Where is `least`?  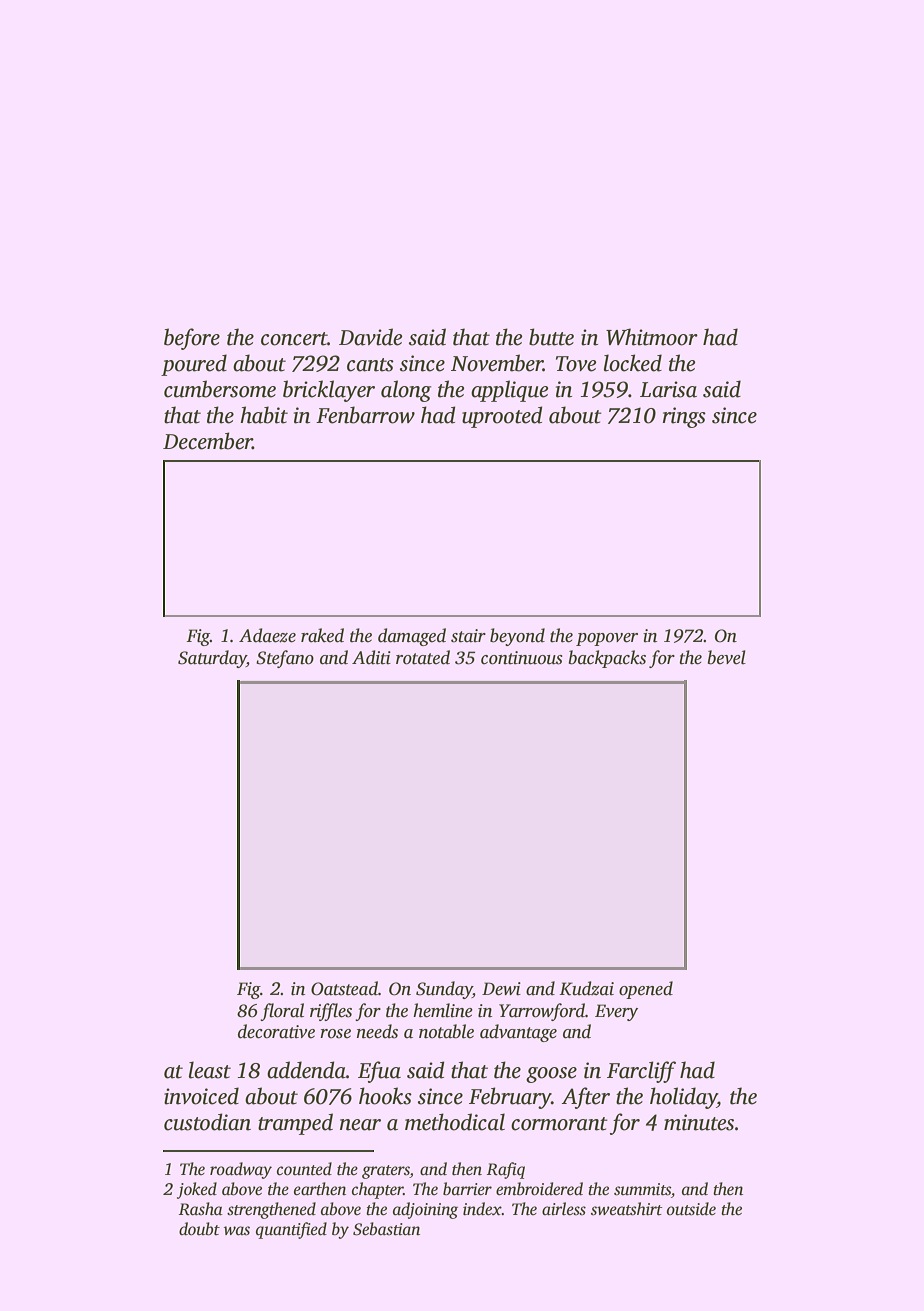
least is located at coordinates (210, 1070).
